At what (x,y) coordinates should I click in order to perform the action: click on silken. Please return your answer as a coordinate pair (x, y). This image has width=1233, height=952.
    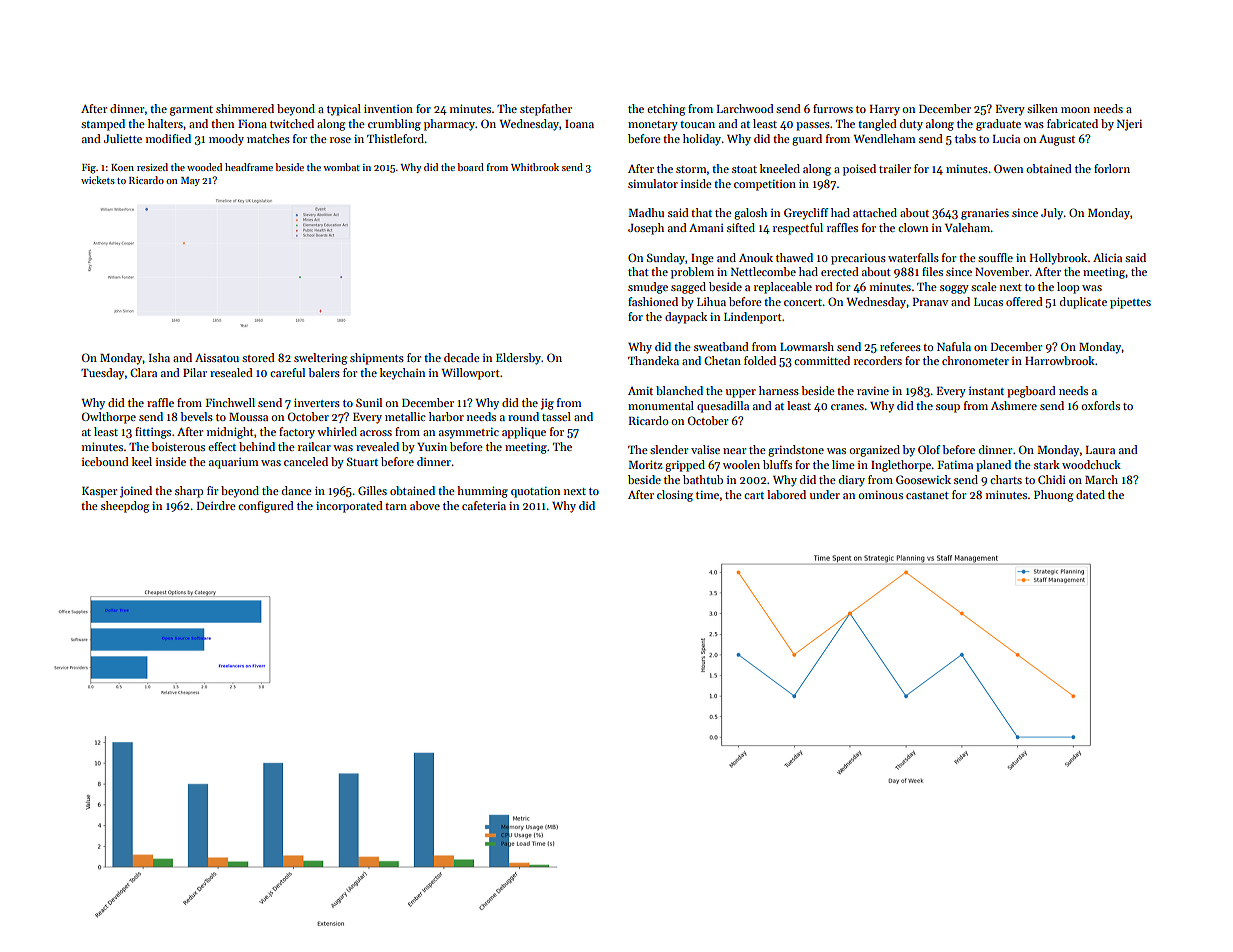
    Looking at the image, I should click on (1042, 108).
